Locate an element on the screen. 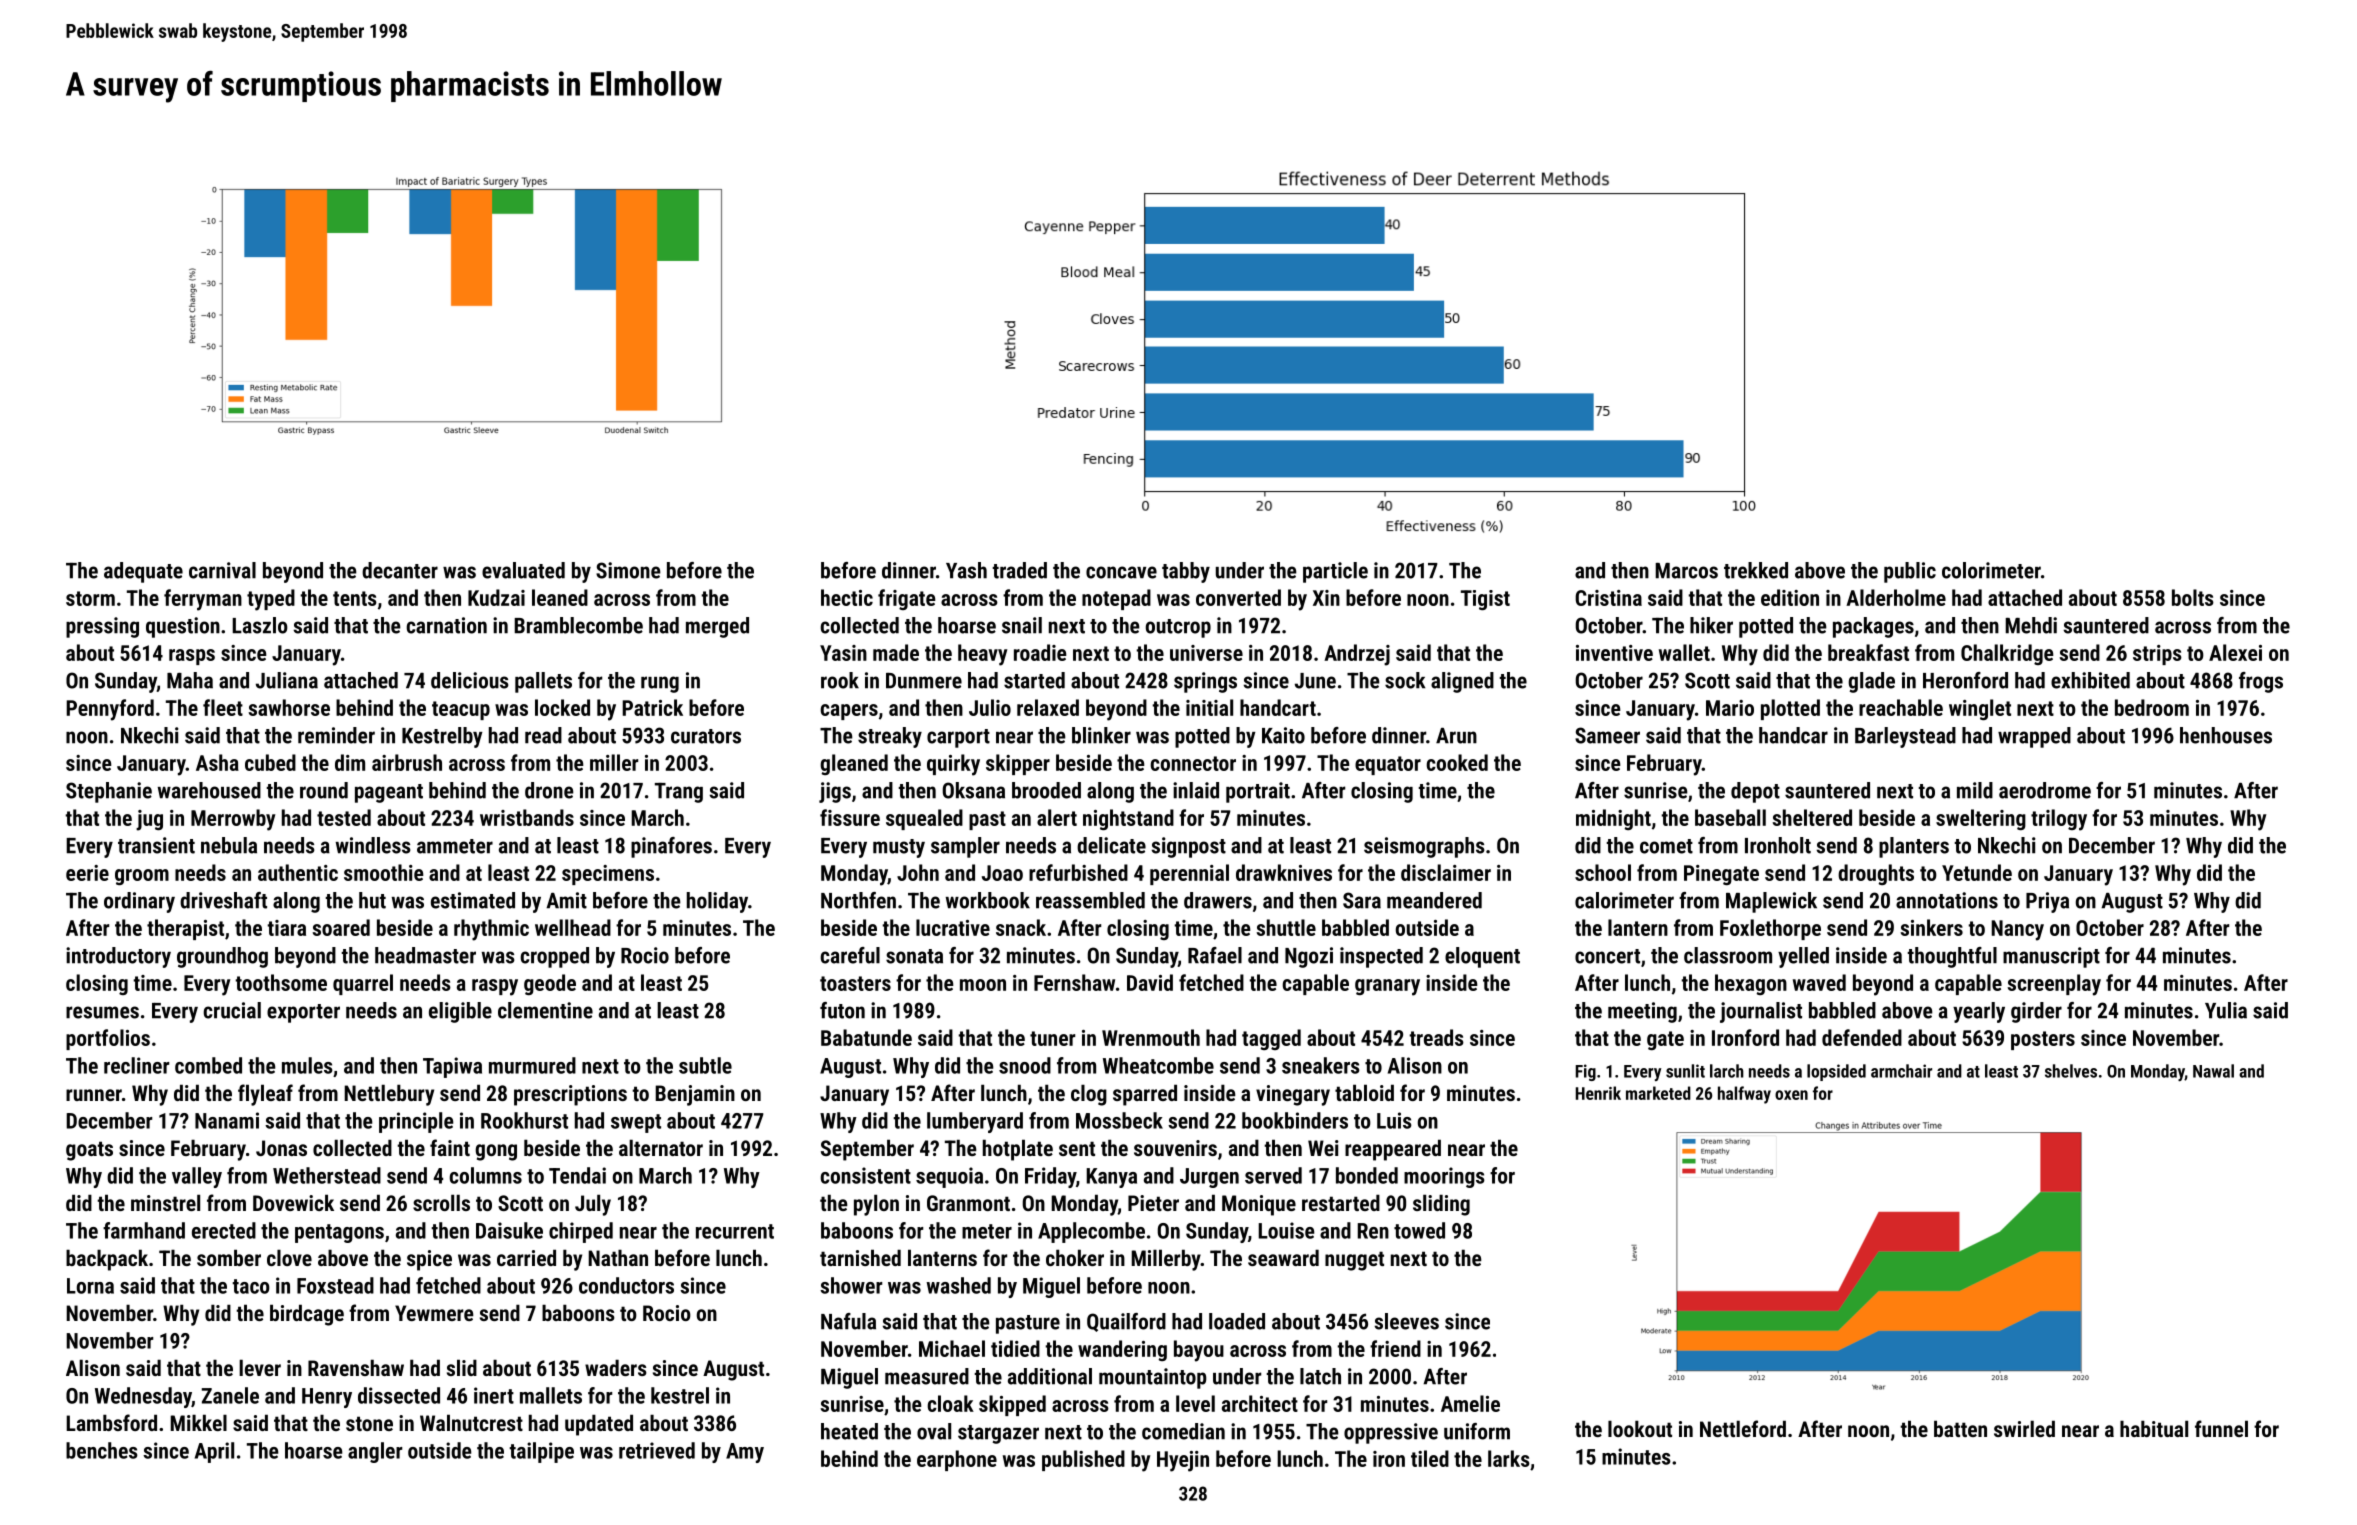 The width and height of the screenshot is (2357, 1525). tiled is located at coordinates (1430, 1458).
